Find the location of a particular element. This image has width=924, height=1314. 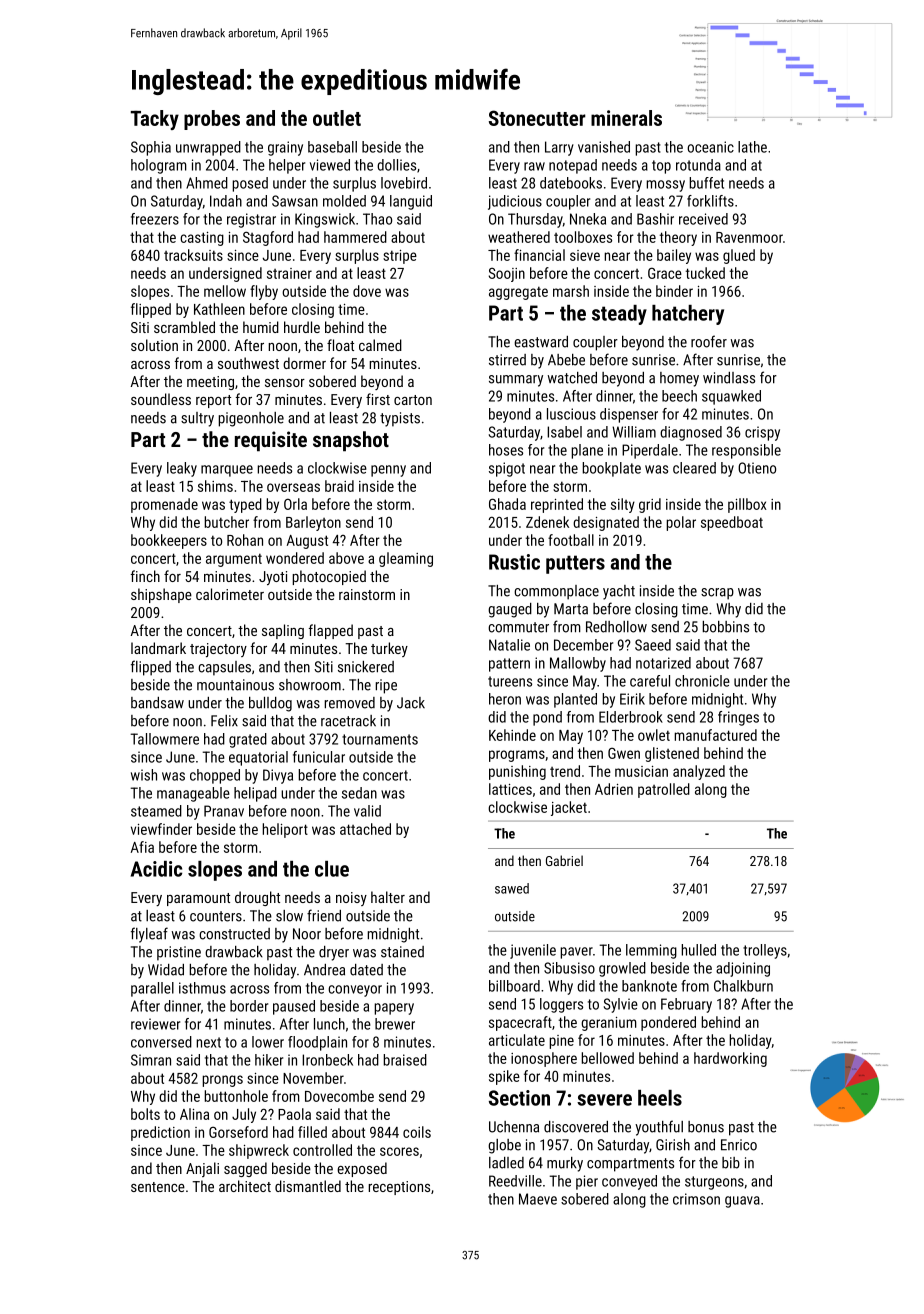

datebooks is located at coordinates (571, 183).
